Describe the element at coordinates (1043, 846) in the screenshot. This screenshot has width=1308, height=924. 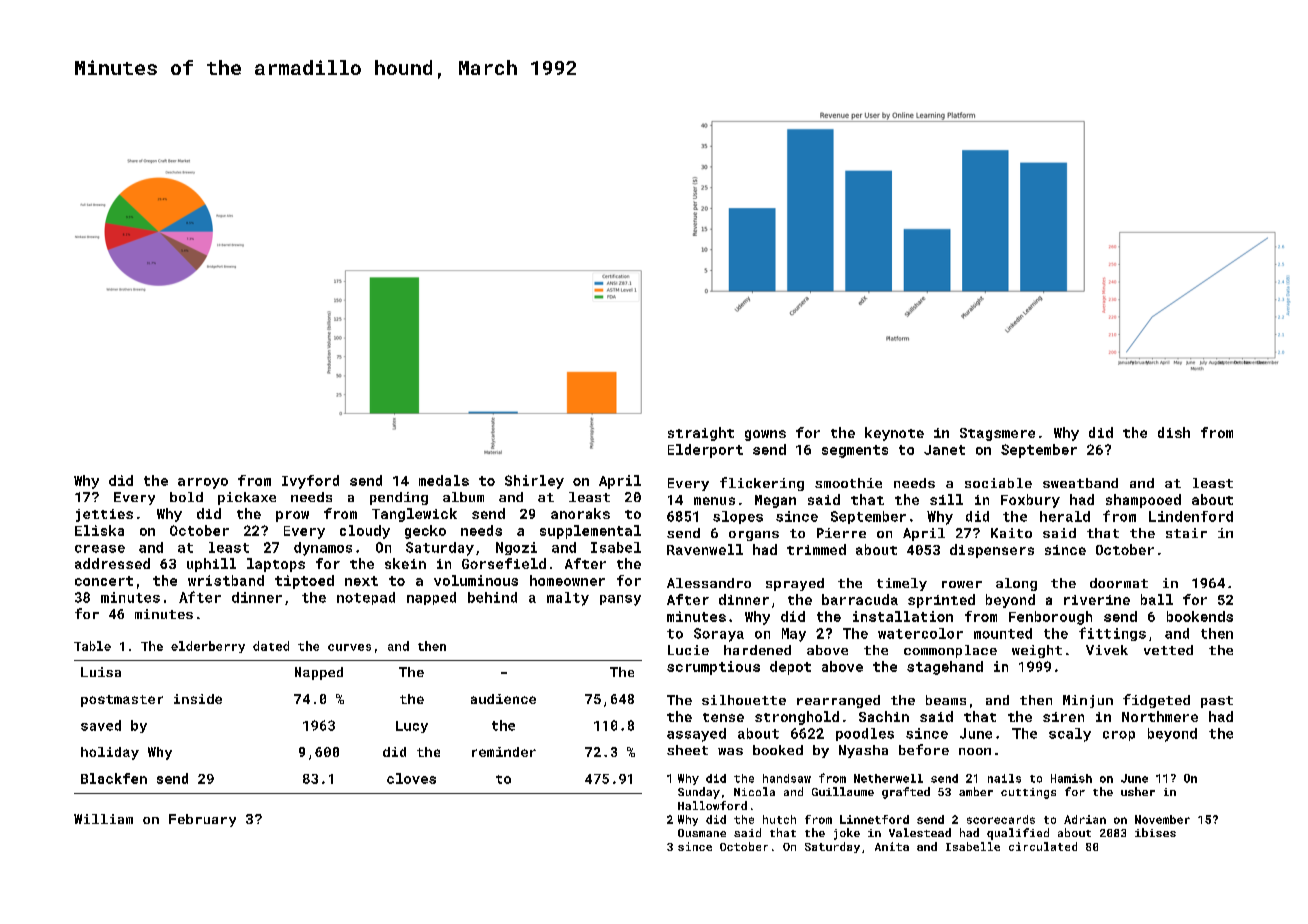
I see `circulated` at that location.
